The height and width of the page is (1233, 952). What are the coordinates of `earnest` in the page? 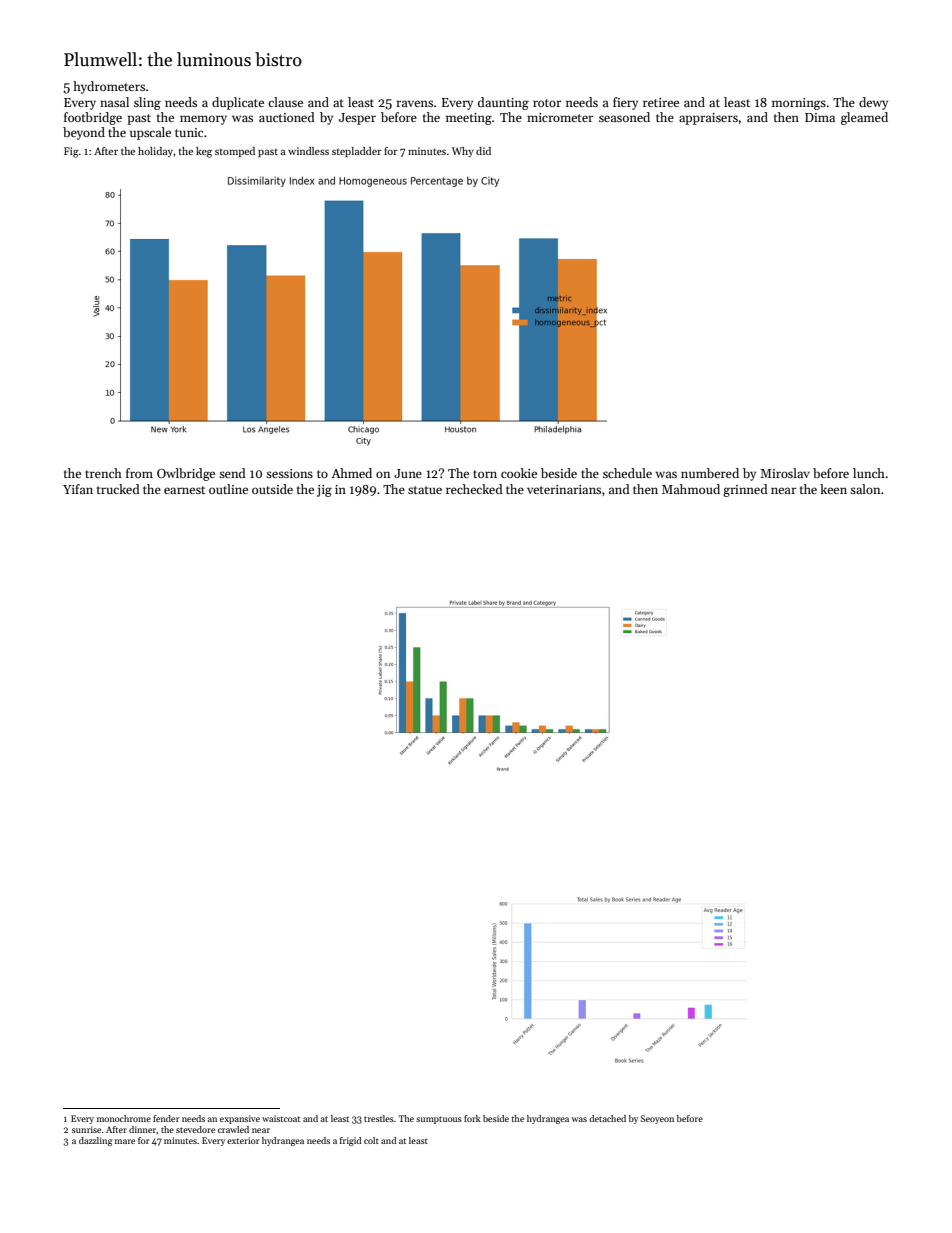 It's located at (184, 490).
